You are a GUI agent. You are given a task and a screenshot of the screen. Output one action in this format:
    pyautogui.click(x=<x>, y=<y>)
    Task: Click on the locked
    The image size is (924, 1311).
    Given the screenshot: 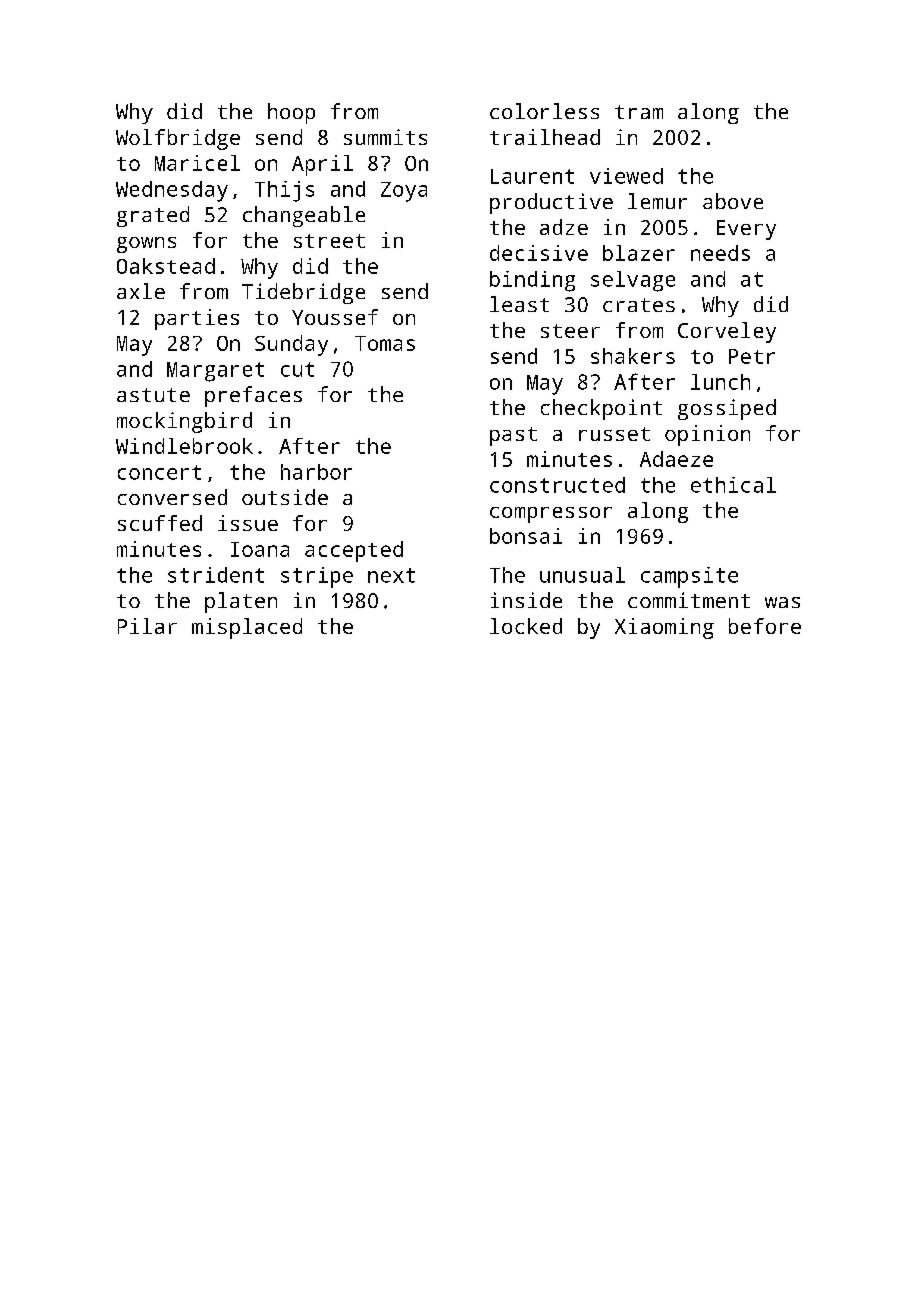 What is the action you would take?
    pyautogui.click(x=526, y=626)
